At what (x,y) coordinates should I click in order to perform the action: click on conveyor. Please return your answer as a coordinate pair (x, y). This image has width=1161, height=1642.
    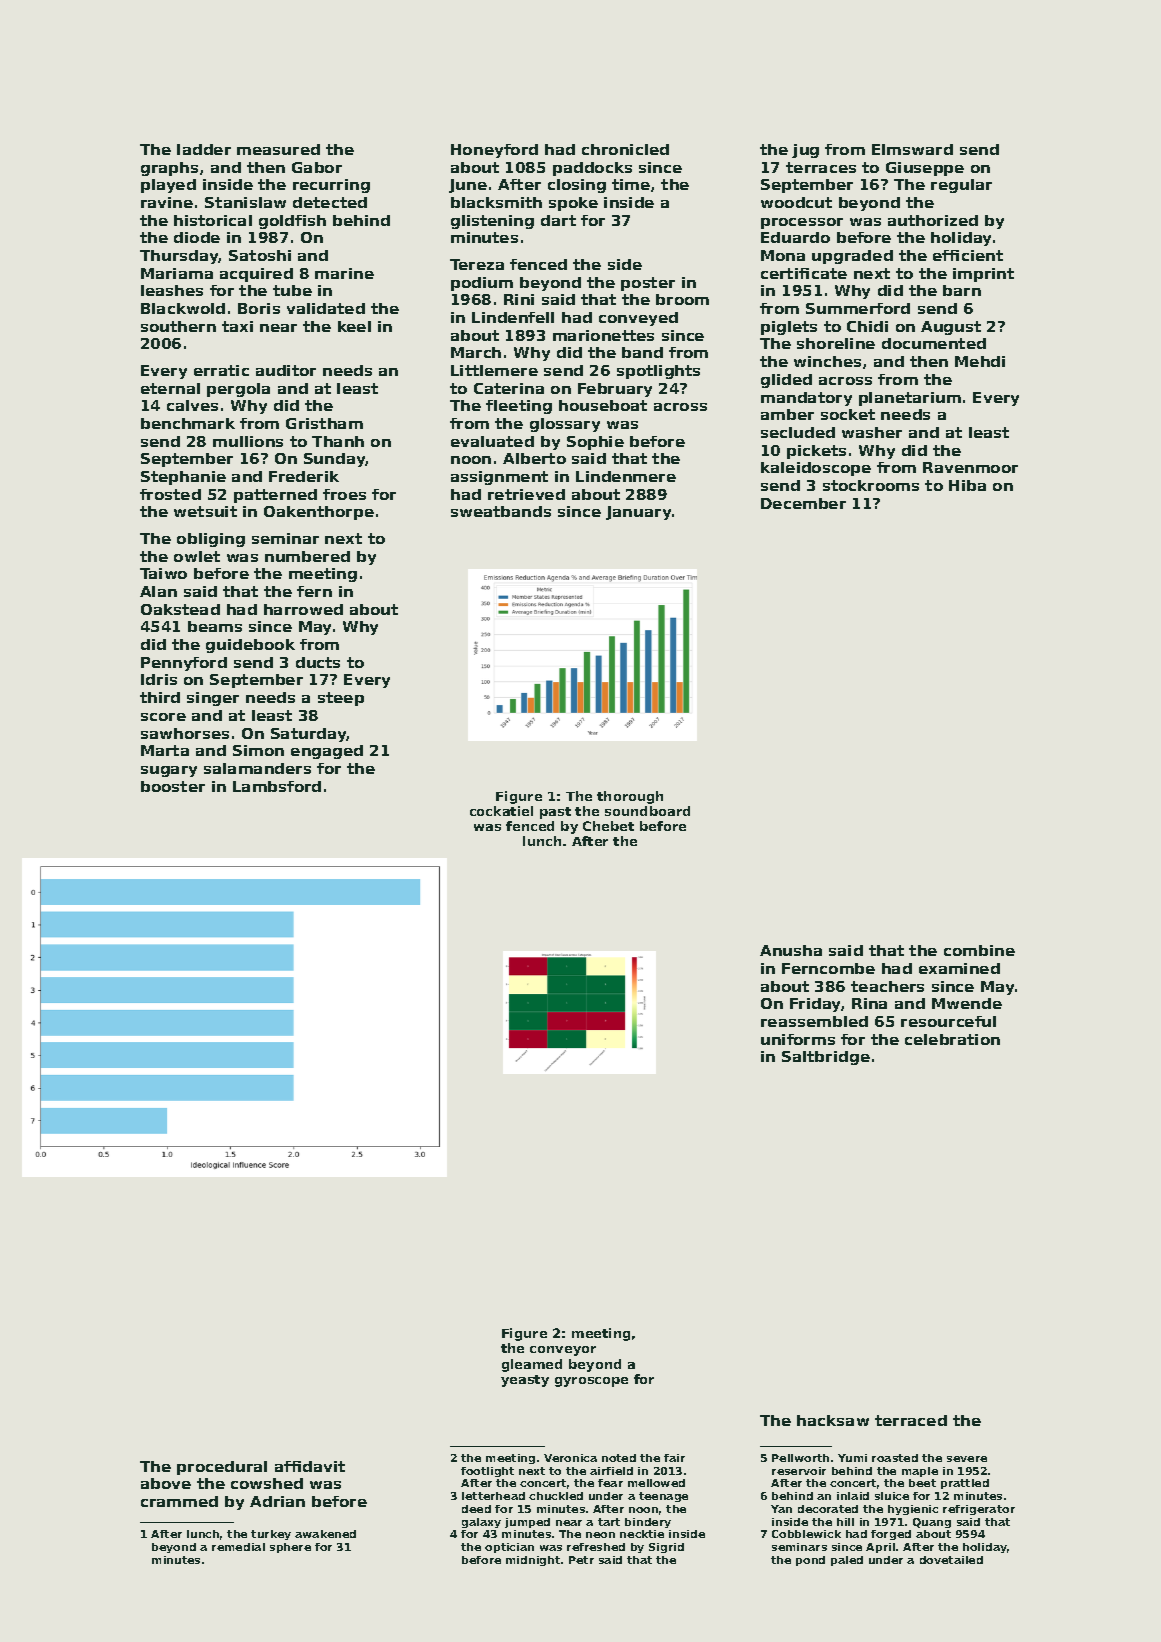
    Looking at the image, I should click on (563, 1351).
